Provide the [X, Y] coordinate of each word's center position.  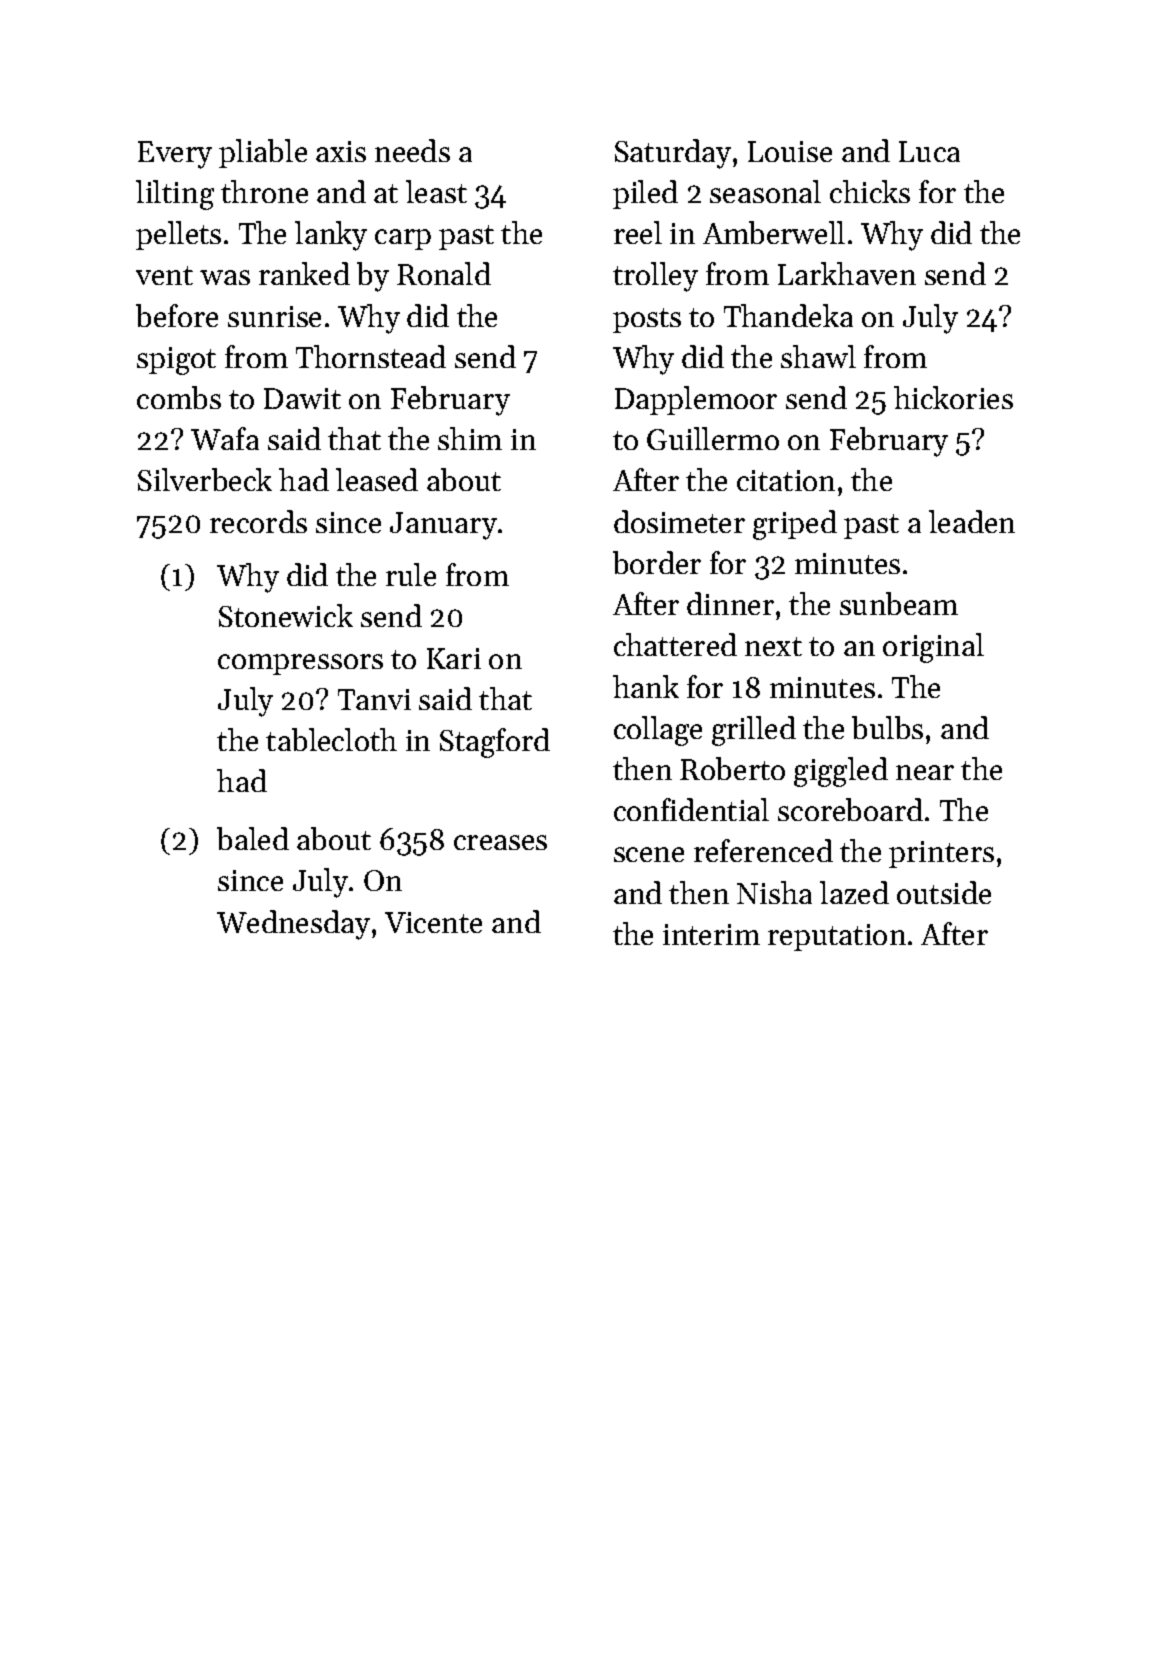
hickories [953, 397]
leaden [972, 521]
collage [658, 731]
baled [253, 838]
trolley [655, 277]
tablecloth [331, 739]
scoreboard [850, 809]
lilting [175, 195]
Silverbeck [205, 479]
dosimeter [679, 521]
